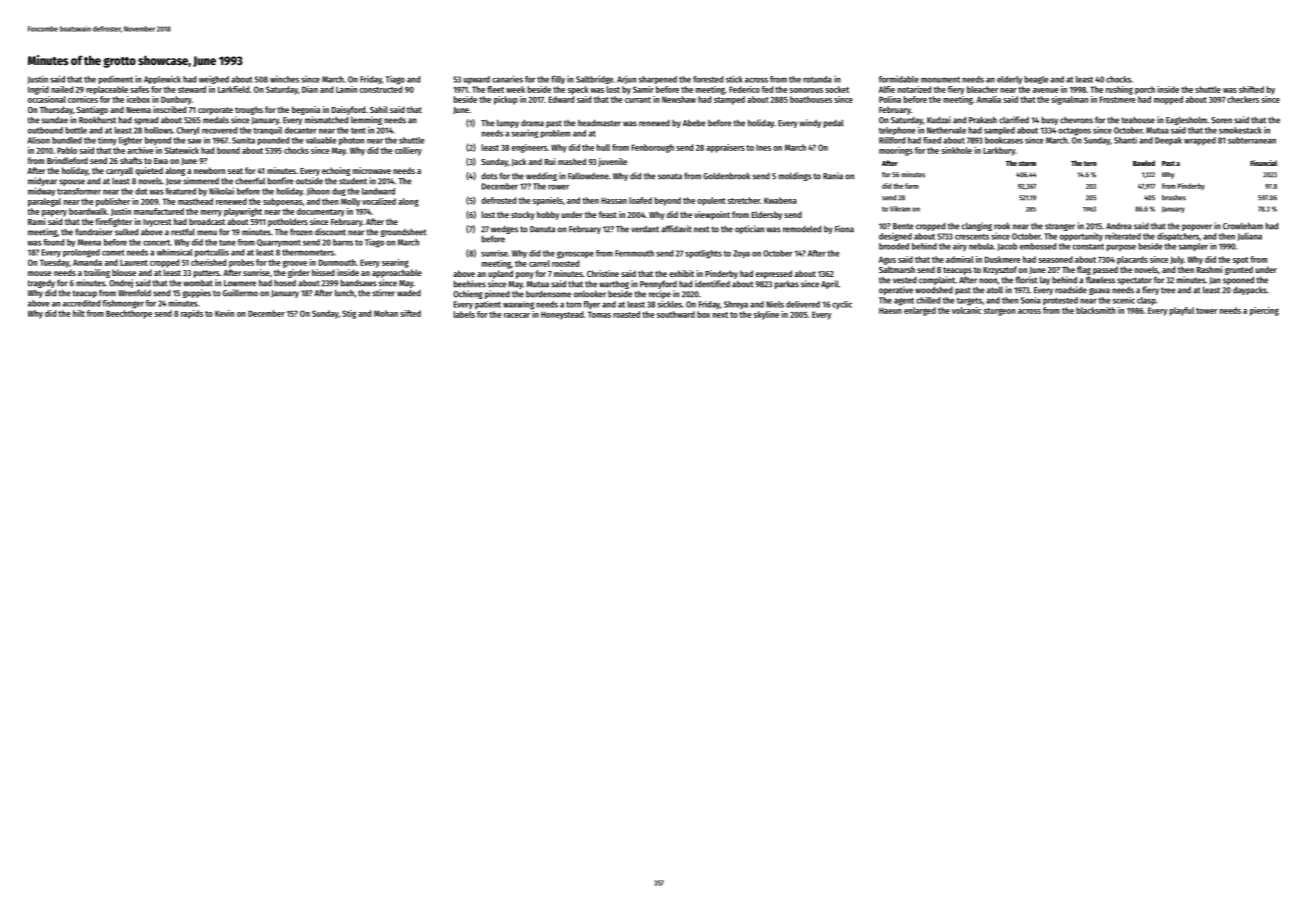 The width and height of the page is (1308, 924). Describe the element at coordinates (999, 151) in the page. I see `Larkbury` at that location.
